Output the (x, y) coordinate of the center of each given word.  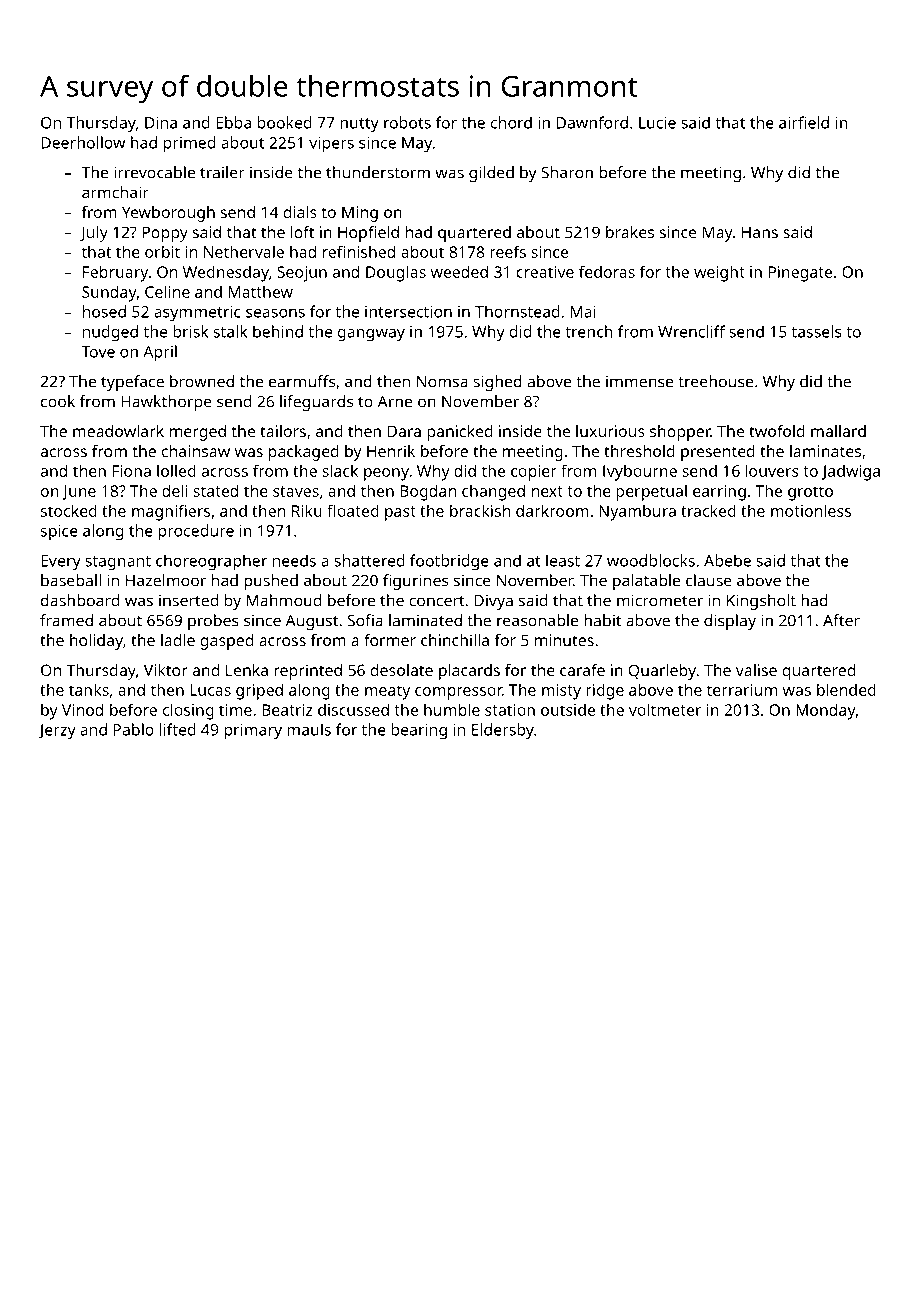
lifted (178, 729)
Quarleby (662, 672)
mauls (309, 729)
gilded (491, 174)
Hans (760, 232)
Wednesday (226, 273)
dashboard (80, 600)
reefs (508, 251)
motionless (811, 510)
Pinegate (800, 274)
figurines (415, 582)
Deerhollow (83, 142)
